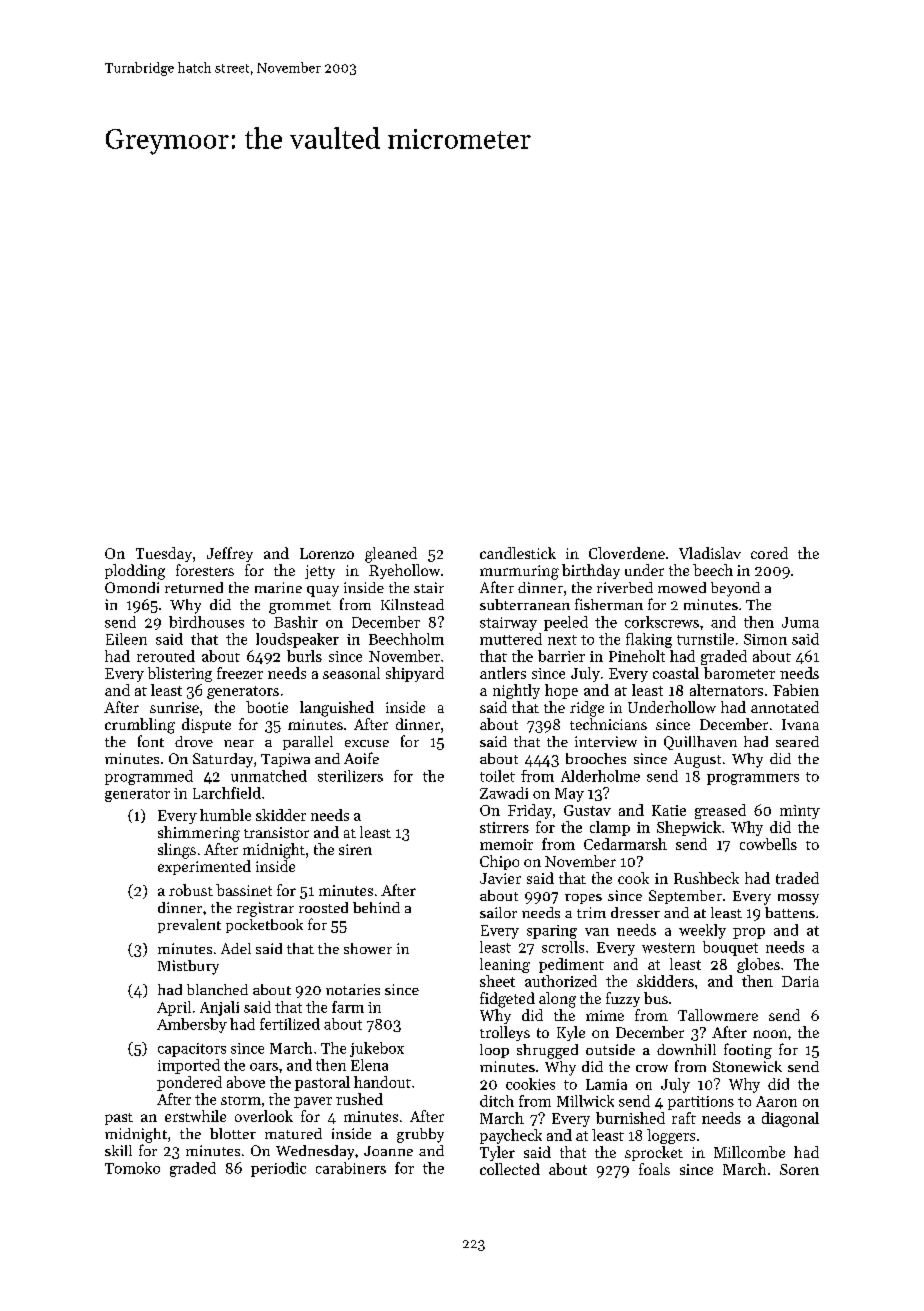 The height and width of the document is (1311, 924). What do you see at coordinates (769, 553) in the document?
I see `cored` at bounding box center [769, 553].
